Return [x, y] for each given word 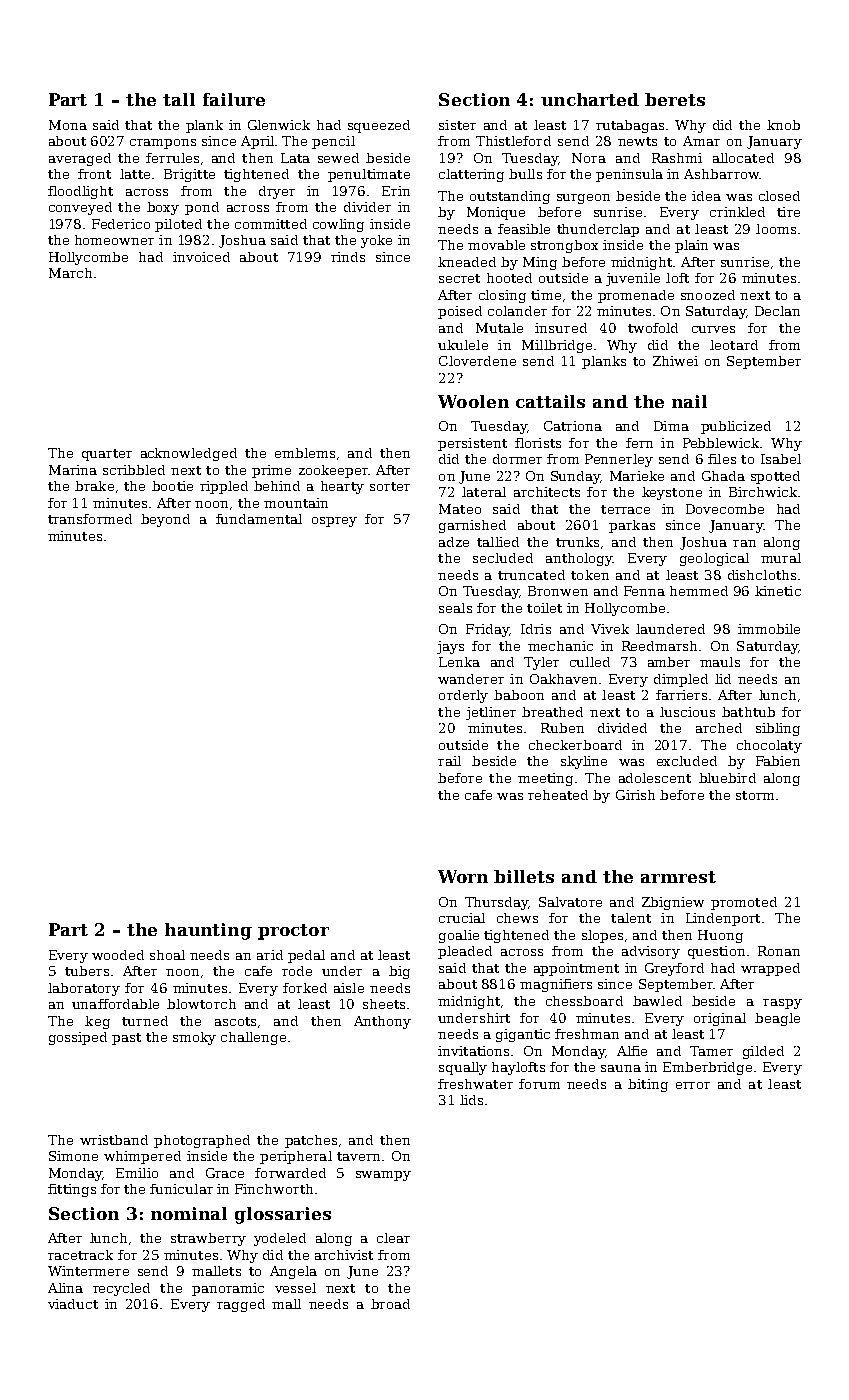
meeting [545, 779]
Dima [671, 426]
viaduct [73, 1304]
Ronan [779, 951]
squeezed [379, 126]
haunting [208, 931]
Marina [73, 470]
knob [783, 125]
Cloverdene [477, 361]
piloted [178, 225]
